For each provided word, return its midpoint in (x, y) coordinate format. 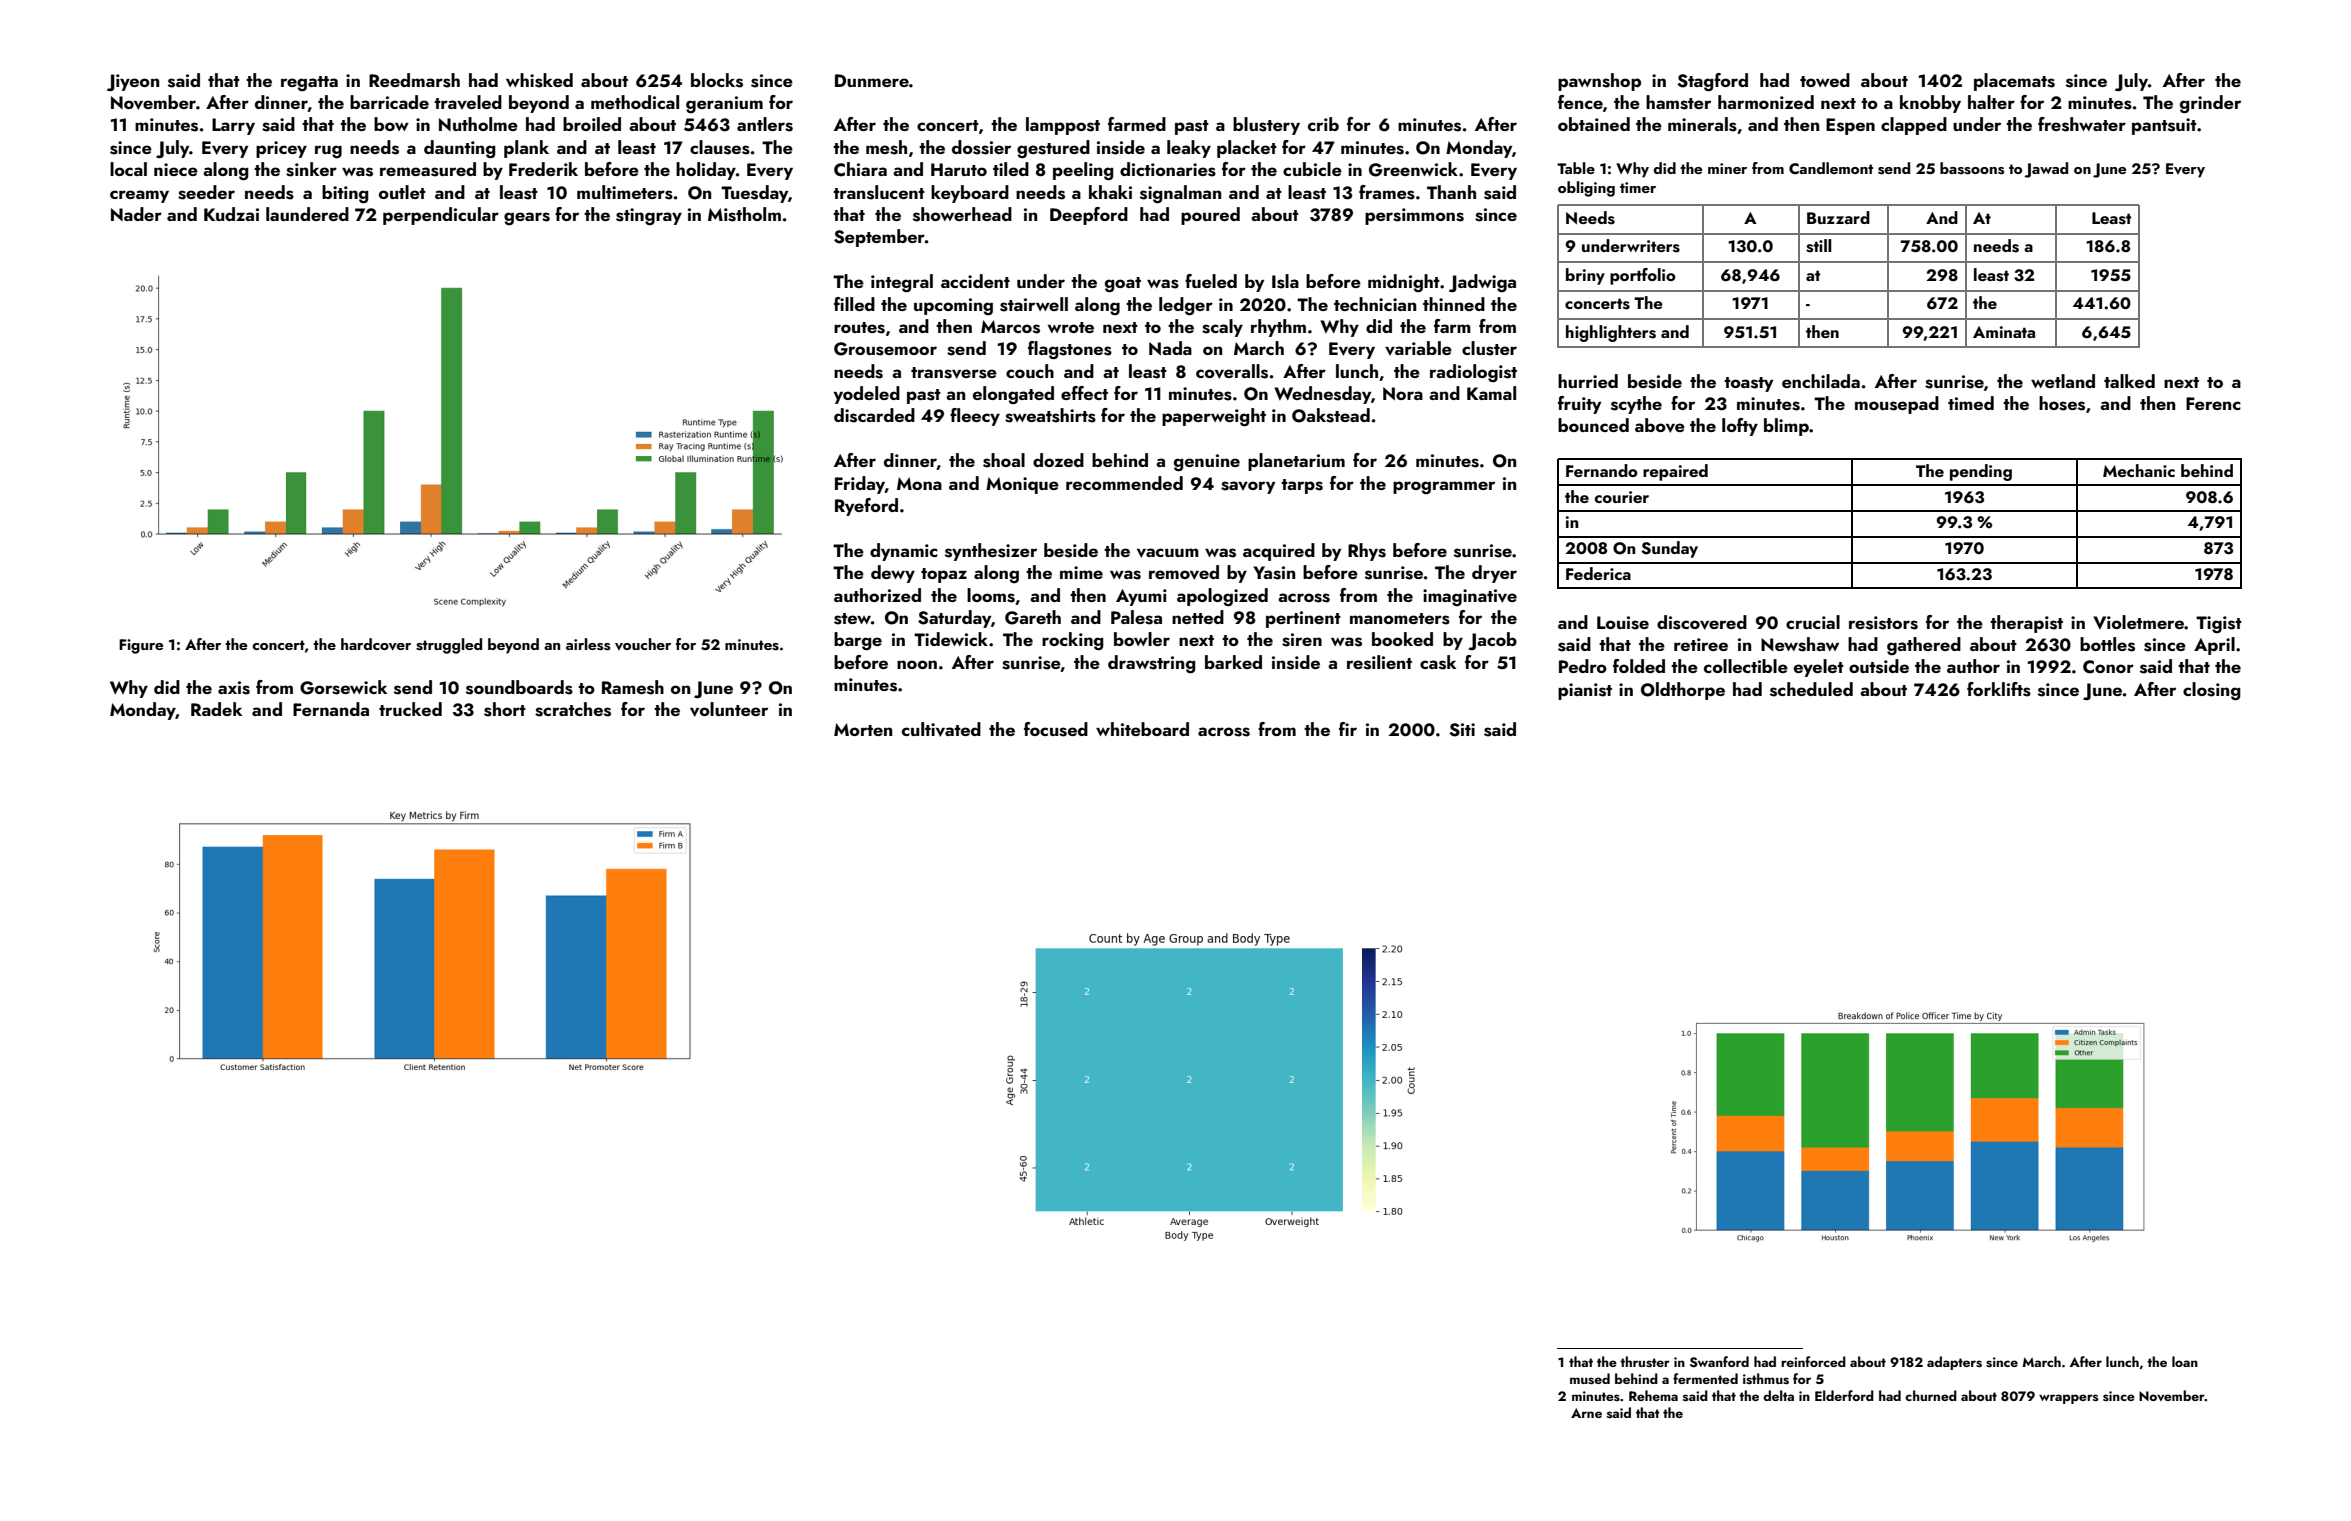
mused (1590, 1378)
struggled (449, 646)
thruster (1645, 1361)
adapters (1954, 1363)
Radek (216, 709)
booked (1402, 639)
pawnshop (1599, 82)
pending (1981, 472)
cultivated (941, 729)
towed (1825, 80)
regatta (309, 83)
